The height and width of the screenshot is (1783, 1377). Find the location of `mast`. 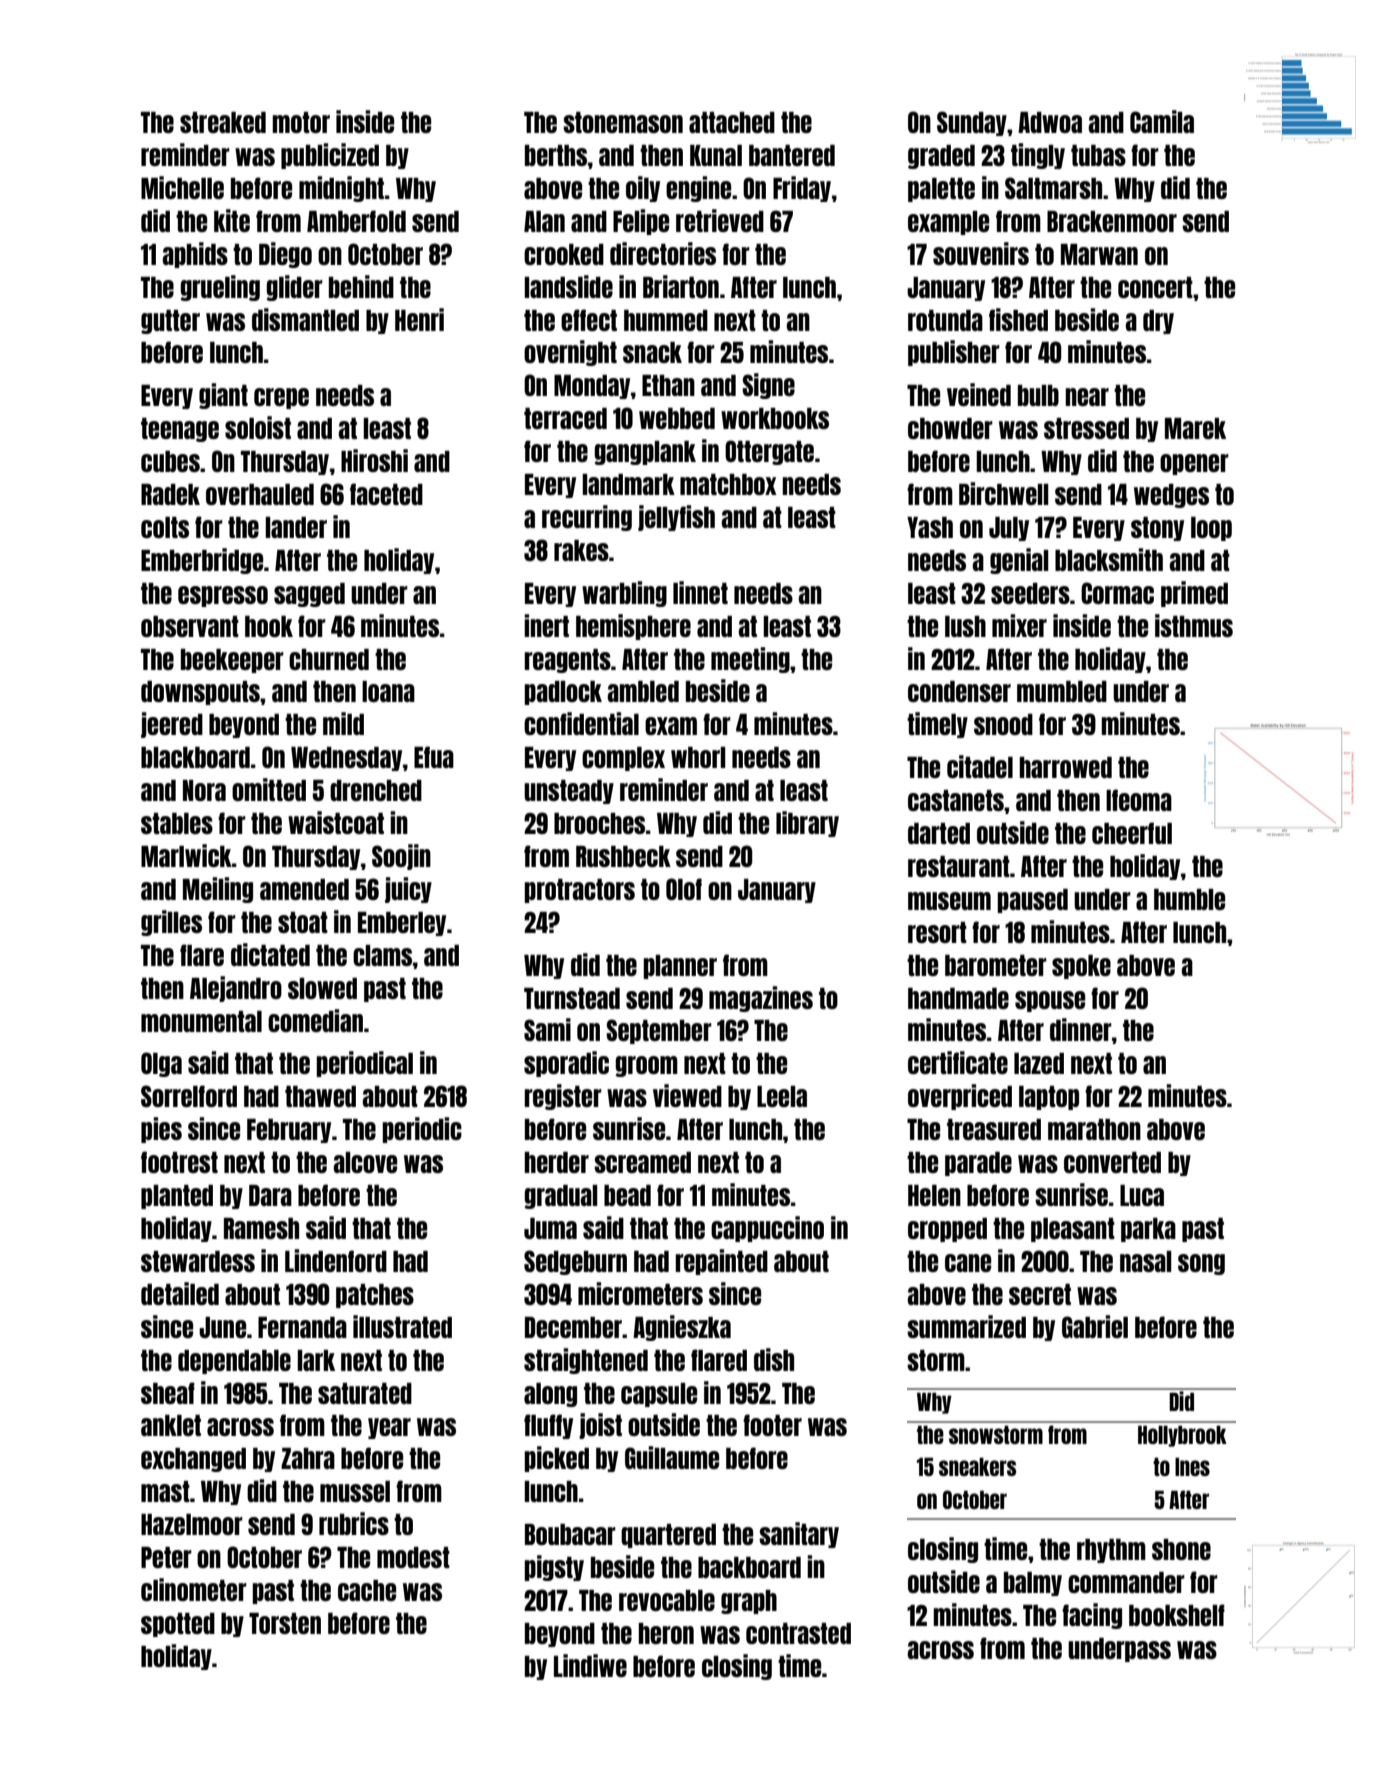

mast is located at coordinates (165, 1491).
